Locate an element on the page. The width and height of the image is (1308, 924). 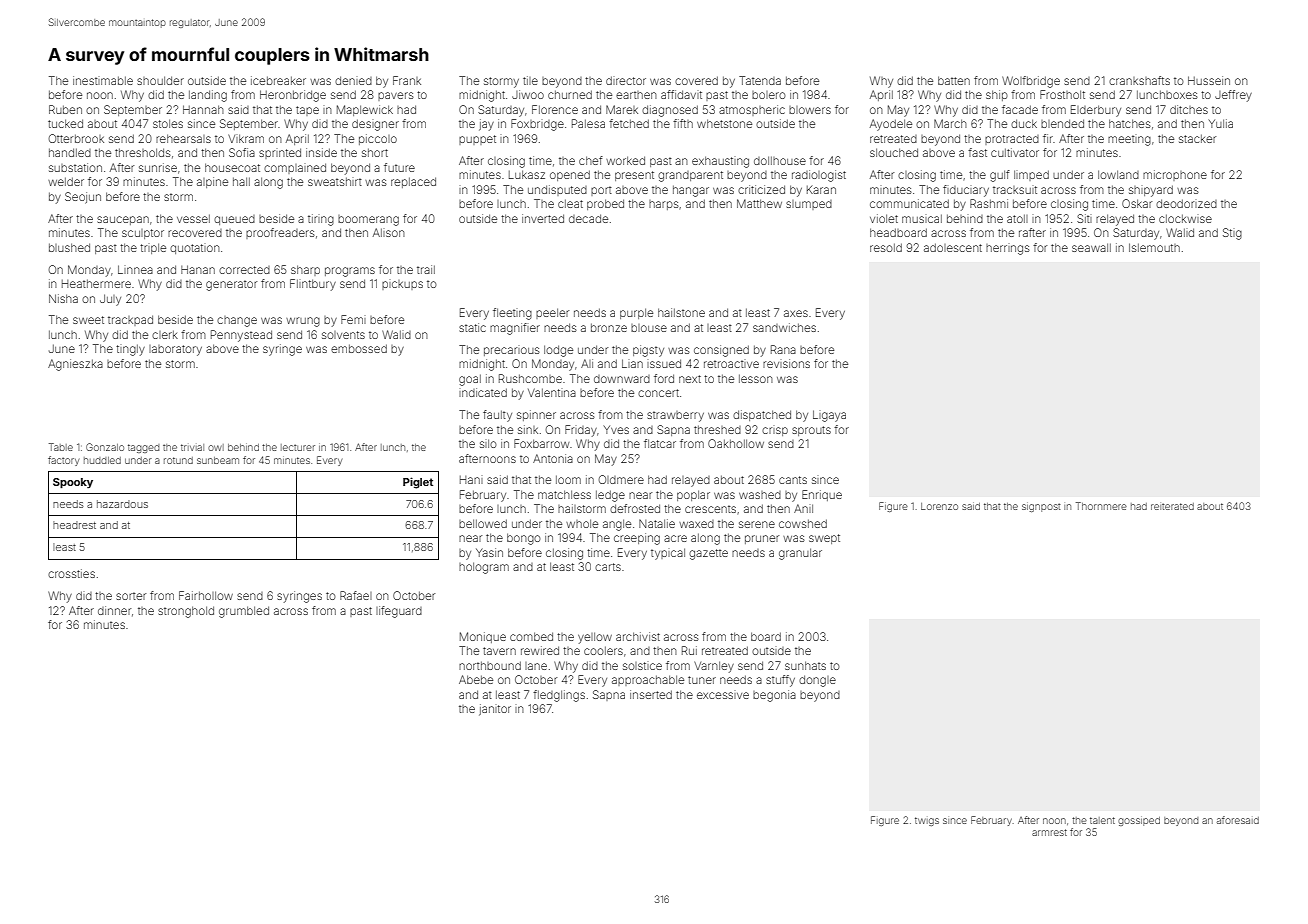
shoulder is located at coordinates (160, 80).
